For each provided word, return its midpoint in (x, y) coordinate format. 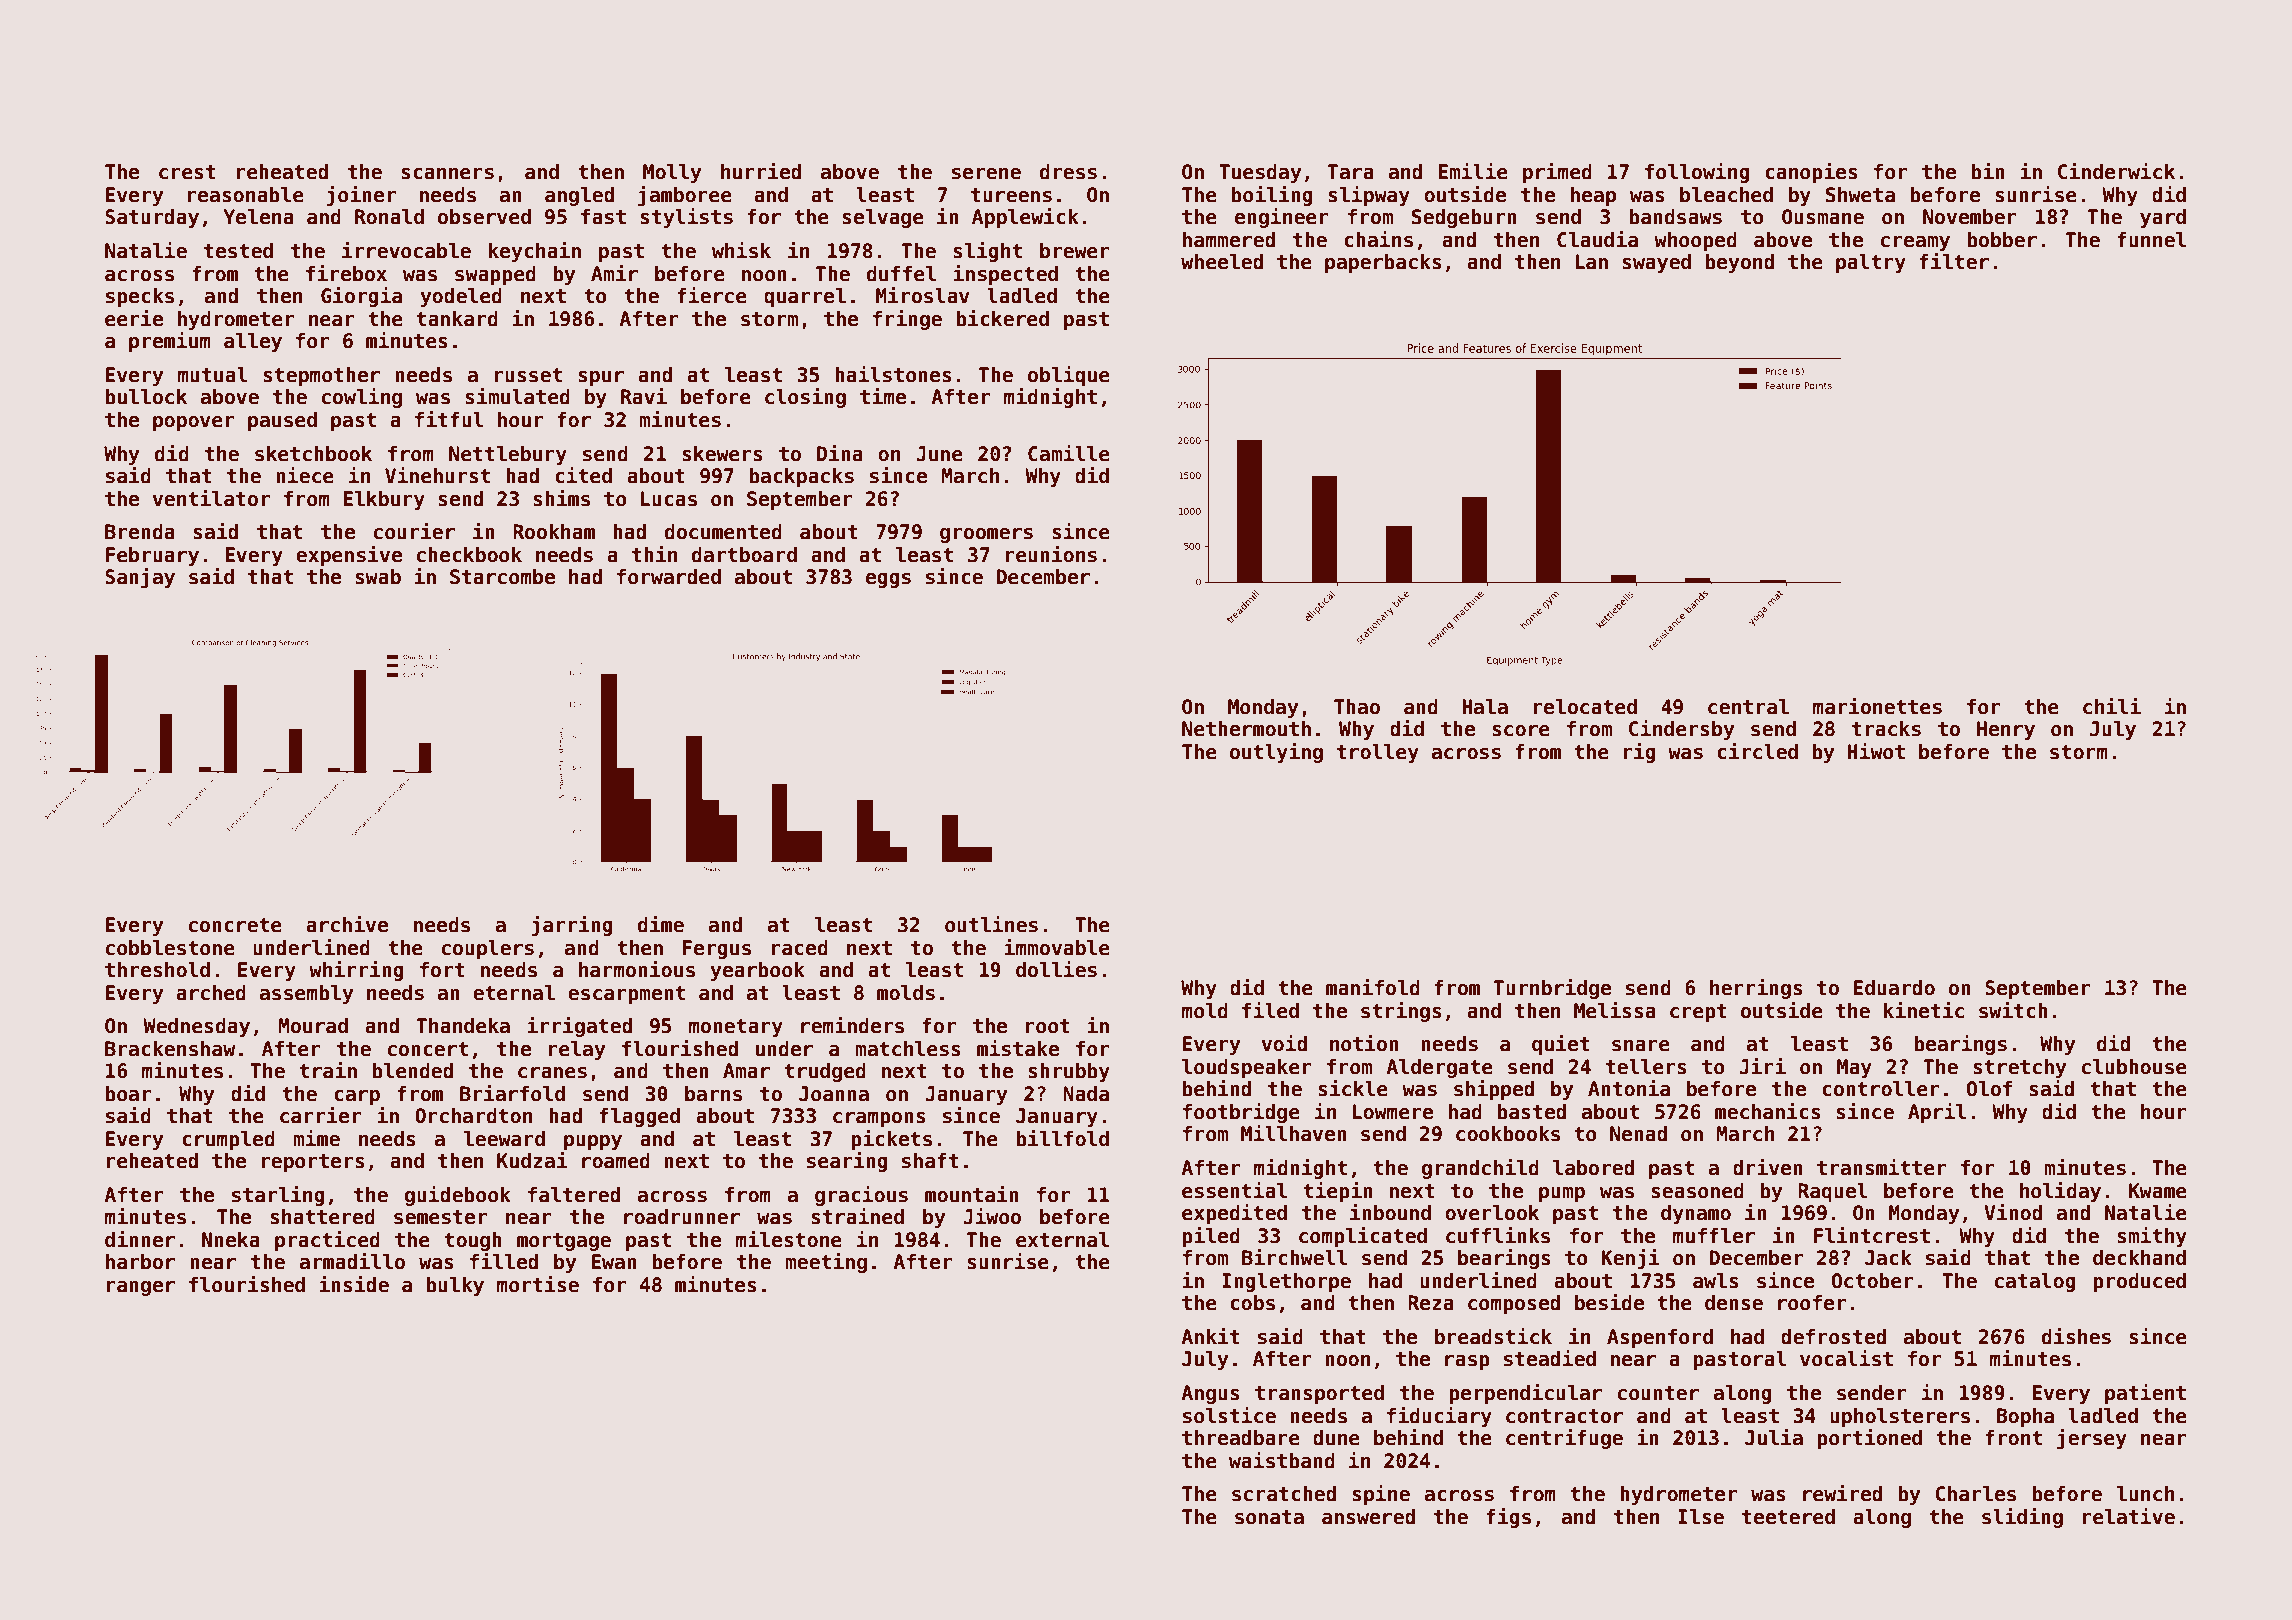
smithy (2152, 1237)
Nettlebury (508, 455)
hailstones (893, 374)
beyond (1739, 263)
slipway (1369, 196)
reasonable (246, 195)
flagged (639, 1117)
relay (577, 1050)
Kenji (1630, 1259)
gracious (861, 1196)
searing (847, 1162)
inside (354, 1284)
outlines (991, 924)
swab (378, 577)
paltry (1871, 263)
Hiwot (1876, 751)
